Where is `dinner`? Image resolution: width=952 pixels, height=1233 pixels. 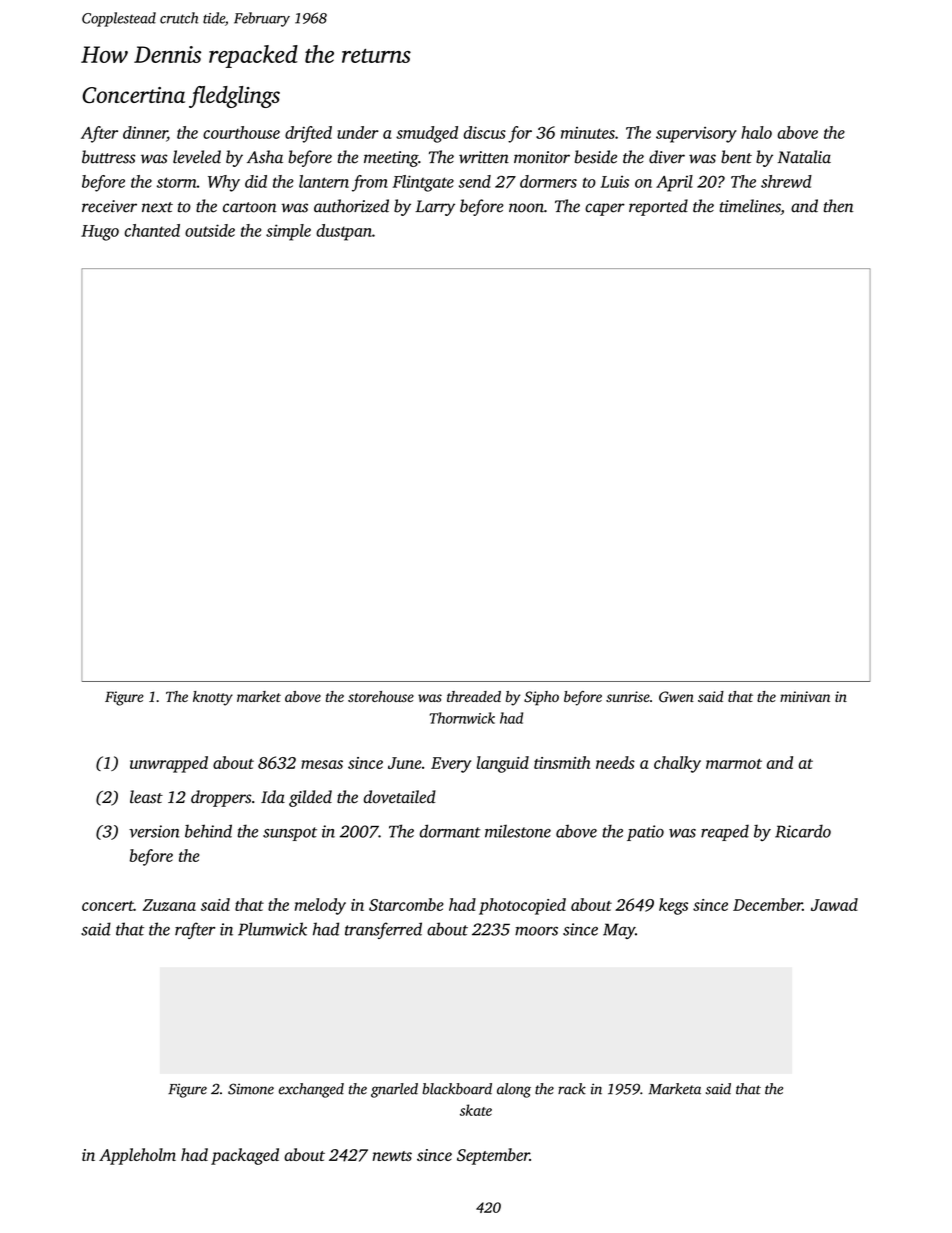 dinner is located at coordinates (145, 133).
